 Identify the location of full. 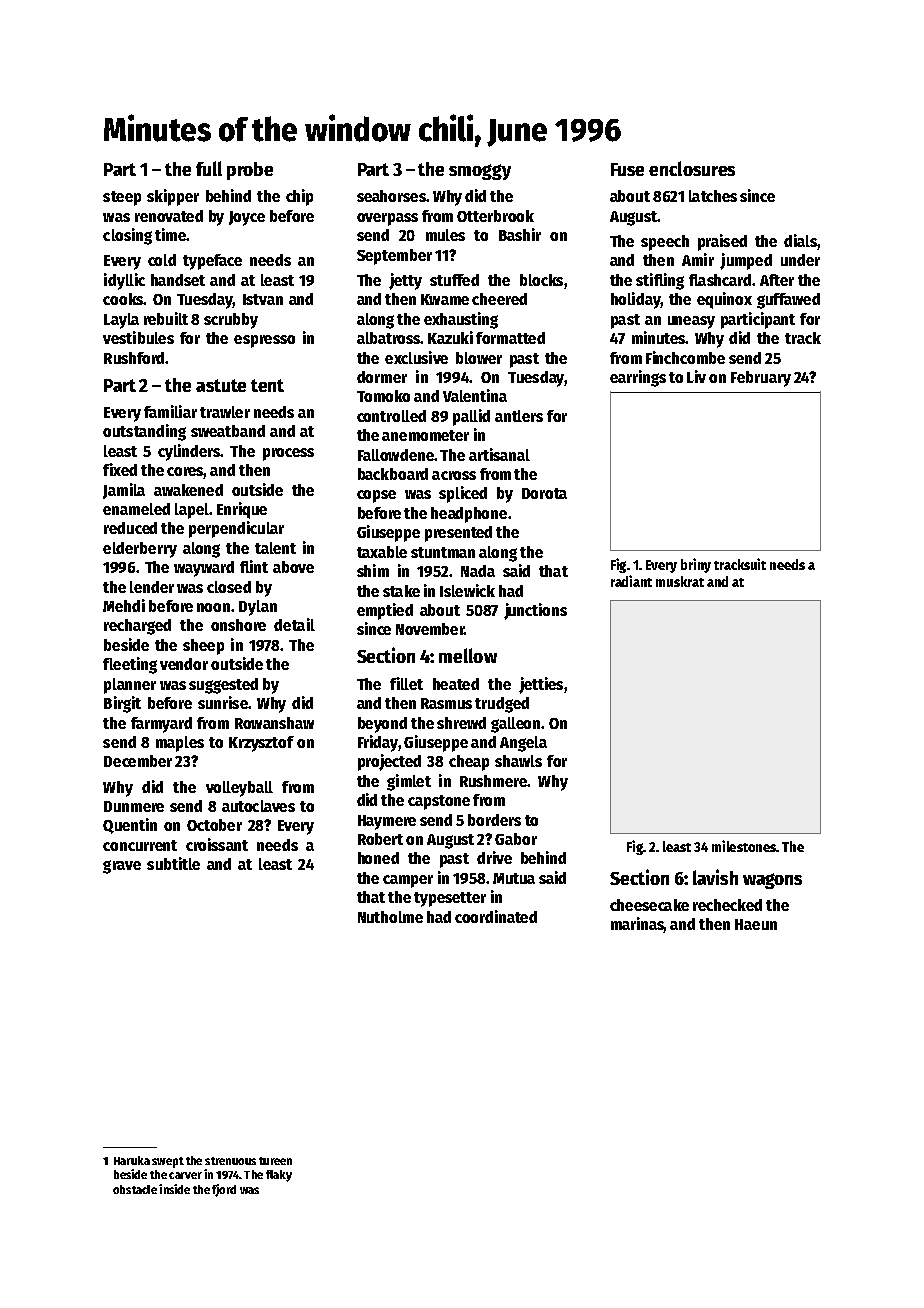
(209, 168).
